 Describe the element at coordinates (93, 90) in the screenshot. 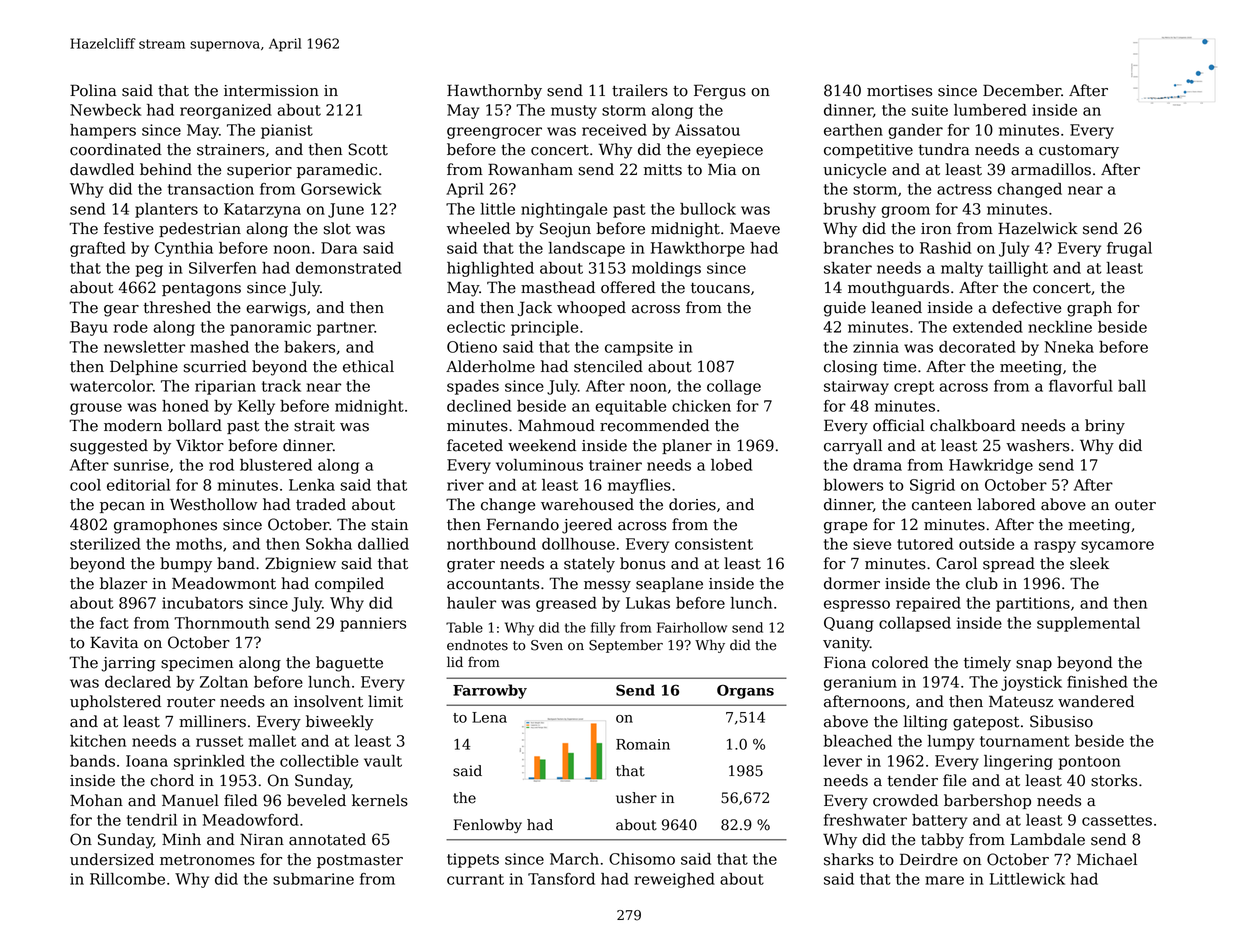

I see `Polina` at that location.
